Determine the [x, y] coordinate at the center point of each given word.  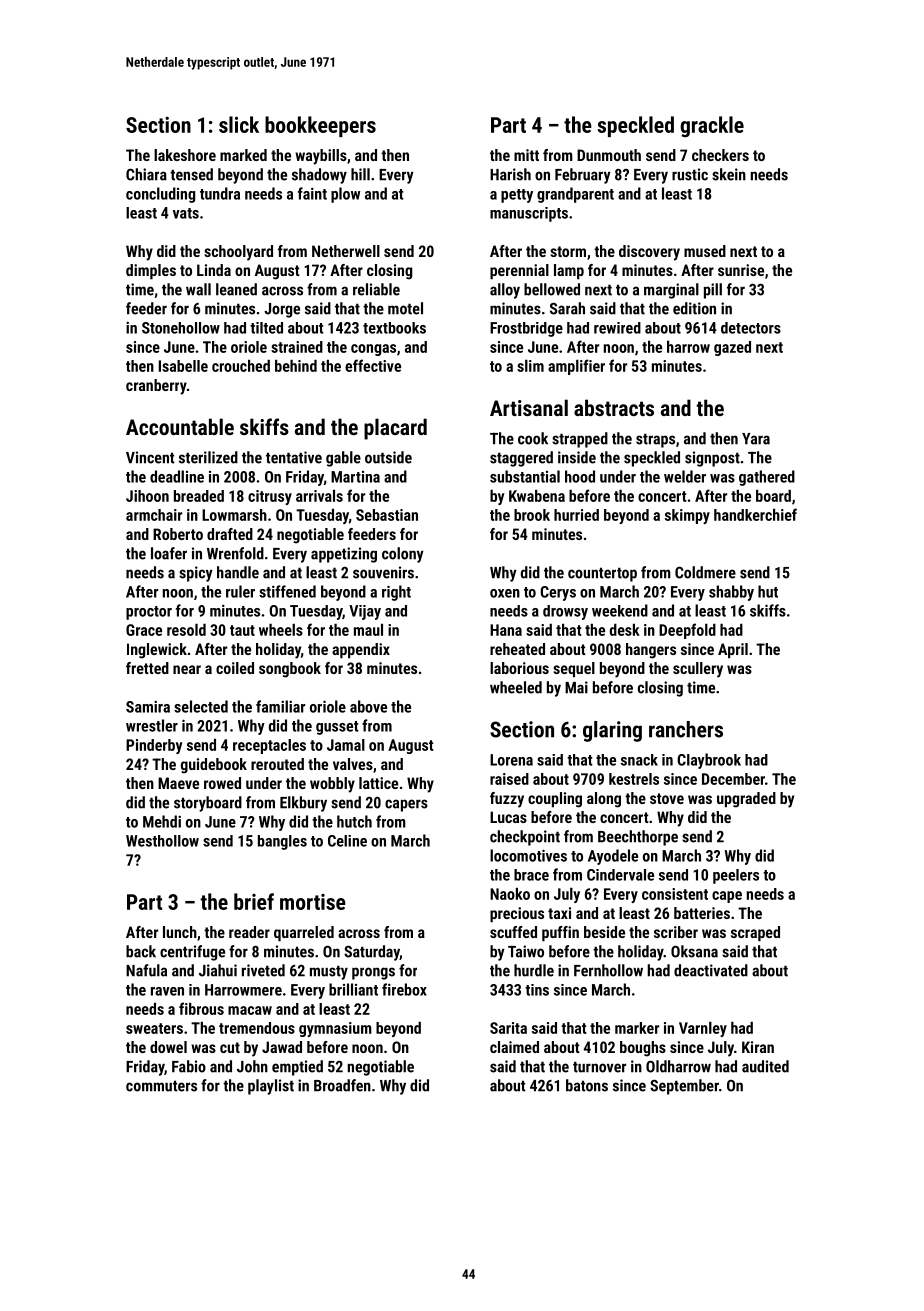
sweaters [154, 1028]
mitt [526, 155]
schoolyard [238, 253]
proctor [149, 613]
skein [729, 174]
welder [685, 476]
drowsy [565, 612]
